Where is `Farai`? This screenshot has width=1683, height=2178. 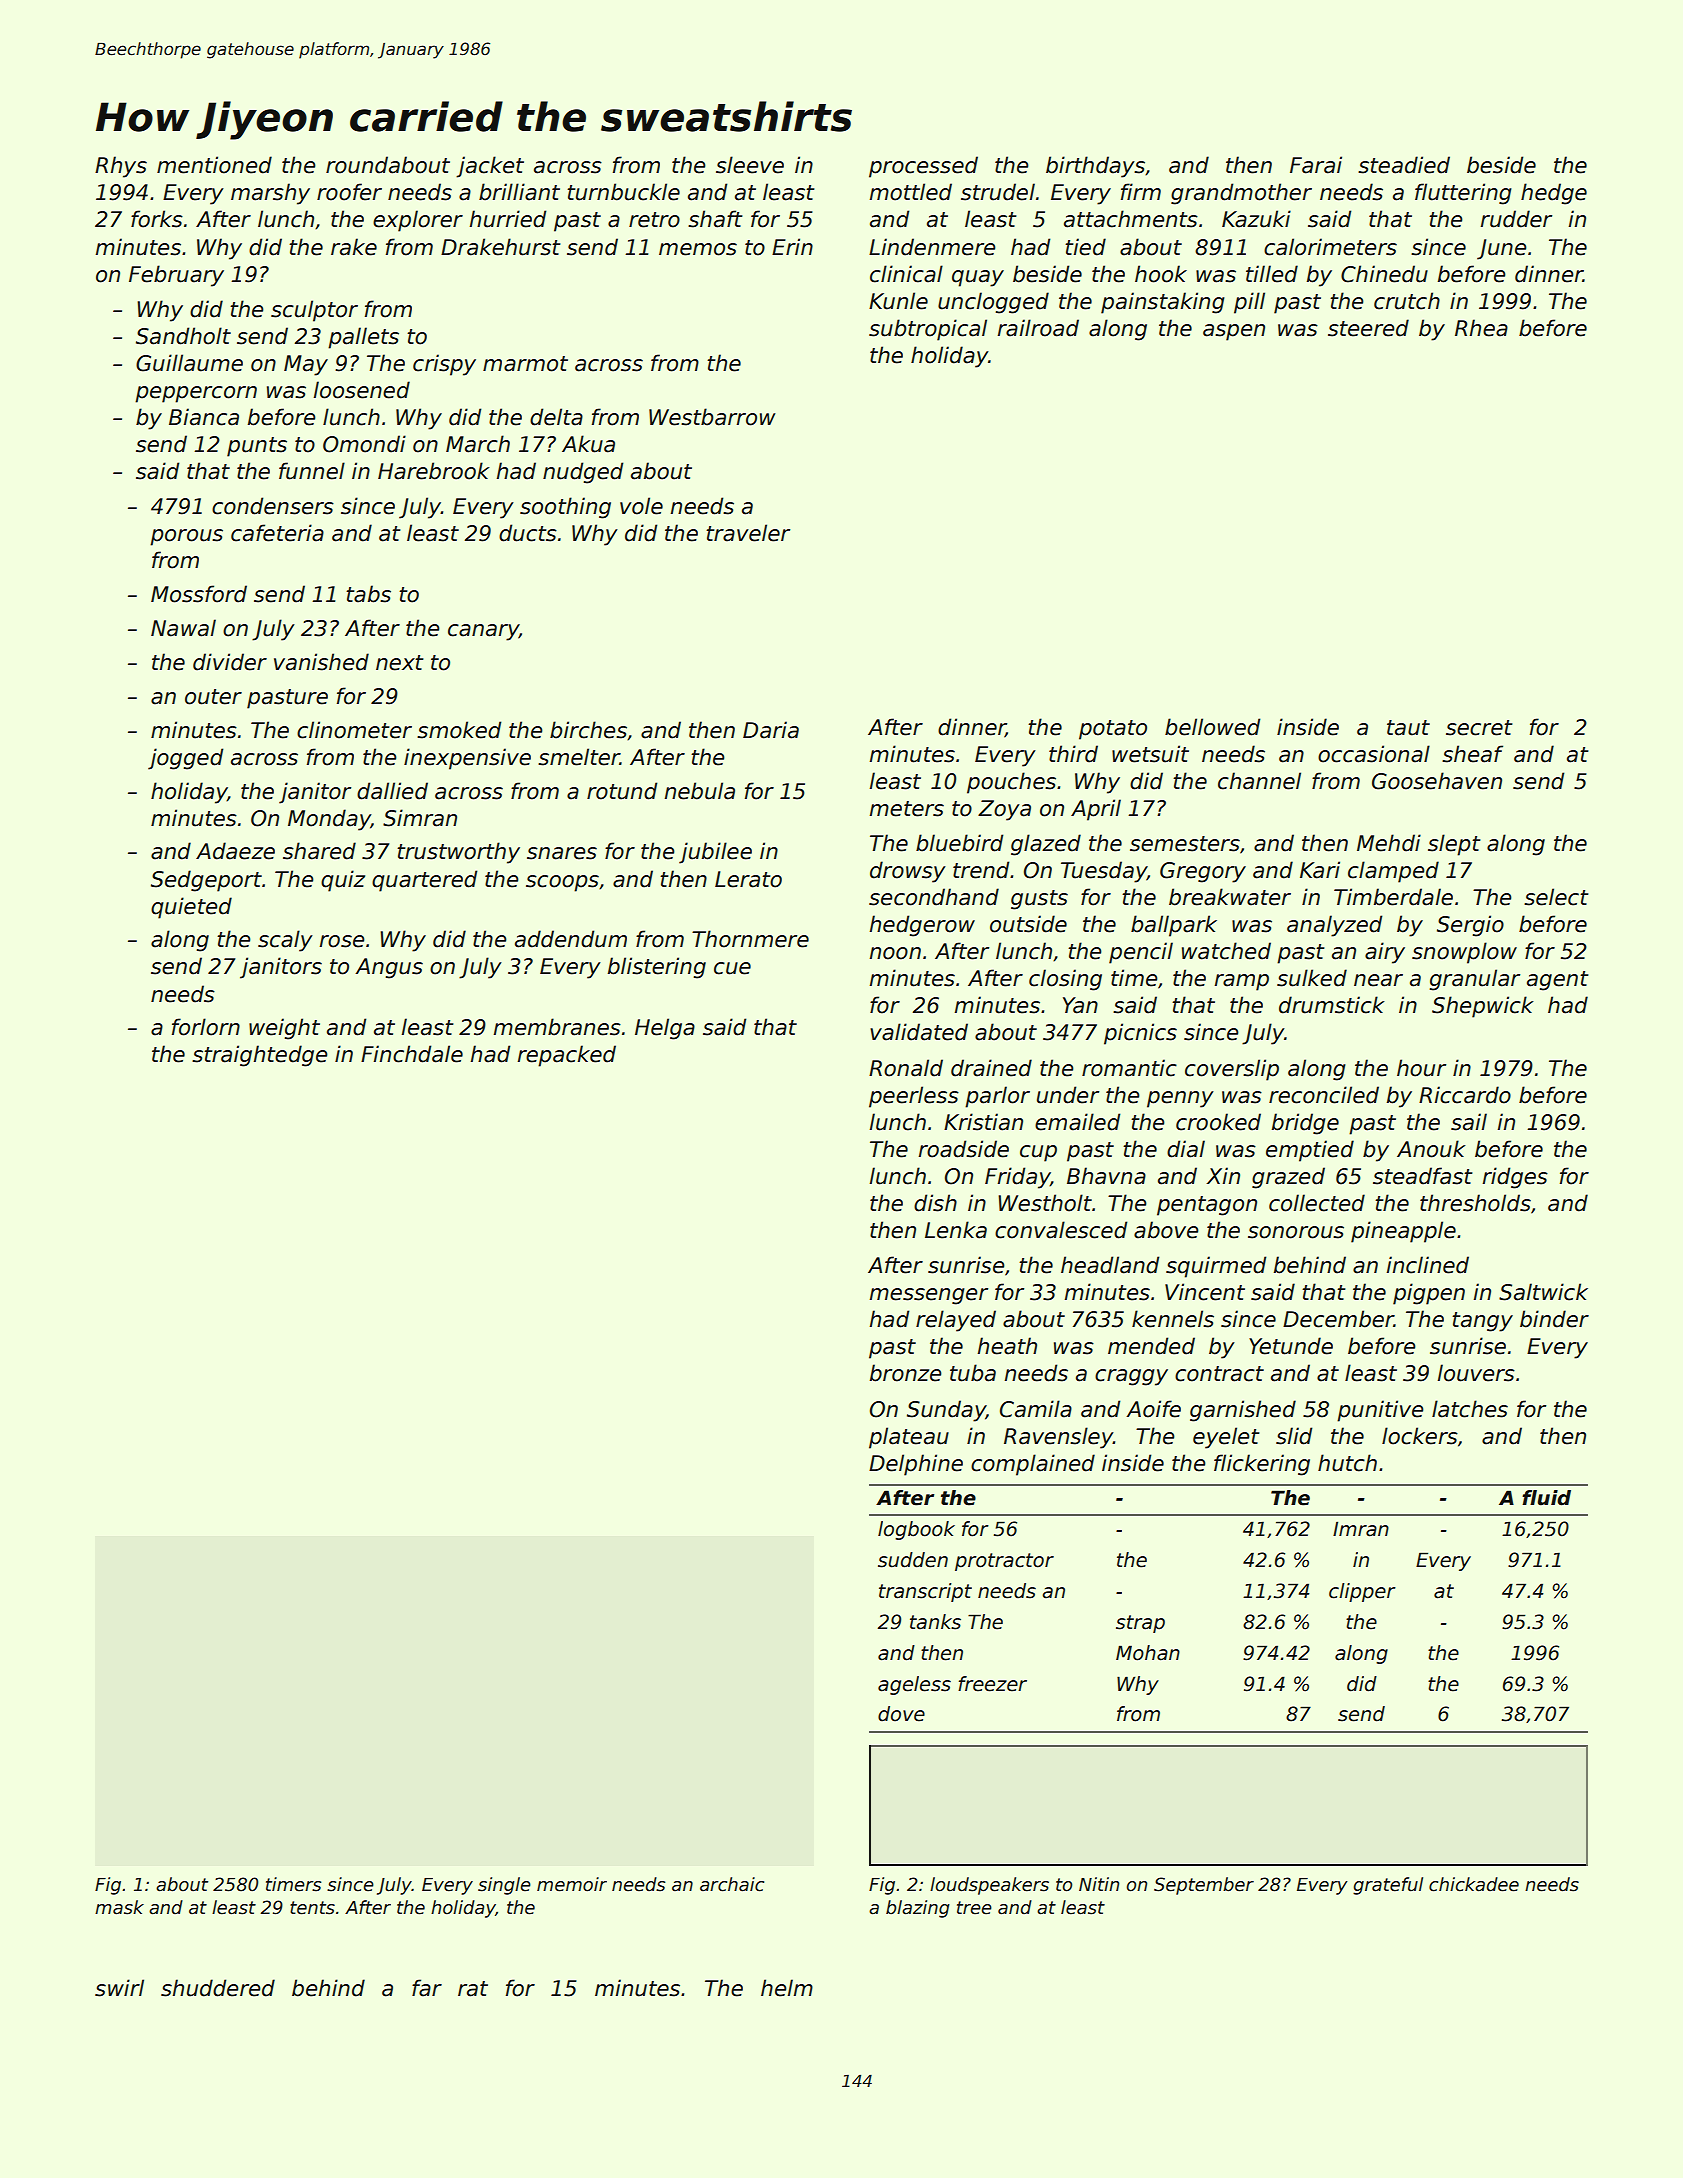 Farai is located at coordinates (1316, 165).
